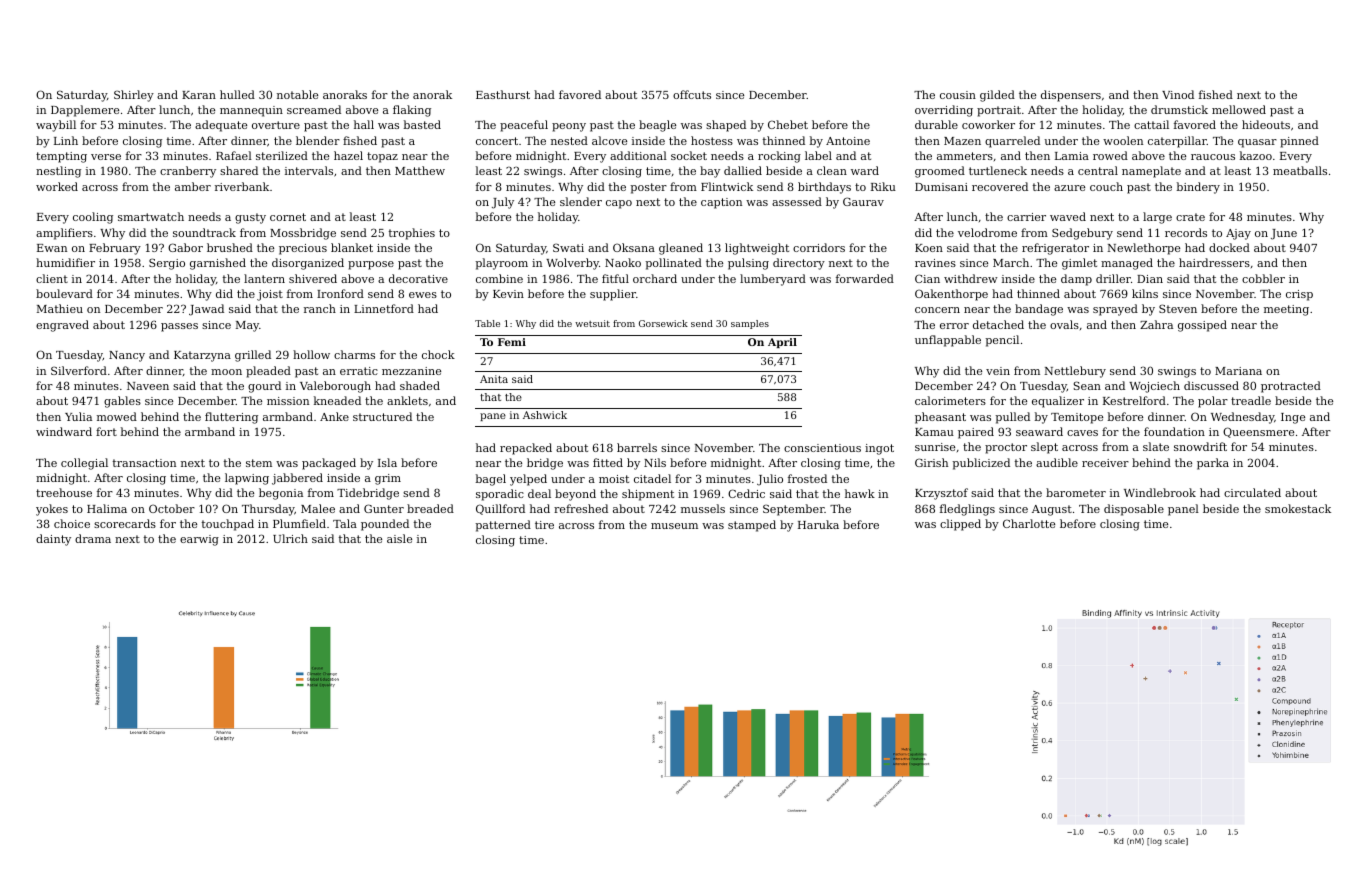 The height and width of the image is (887, 1372). I want to click on repacked, so click(526, 449).
